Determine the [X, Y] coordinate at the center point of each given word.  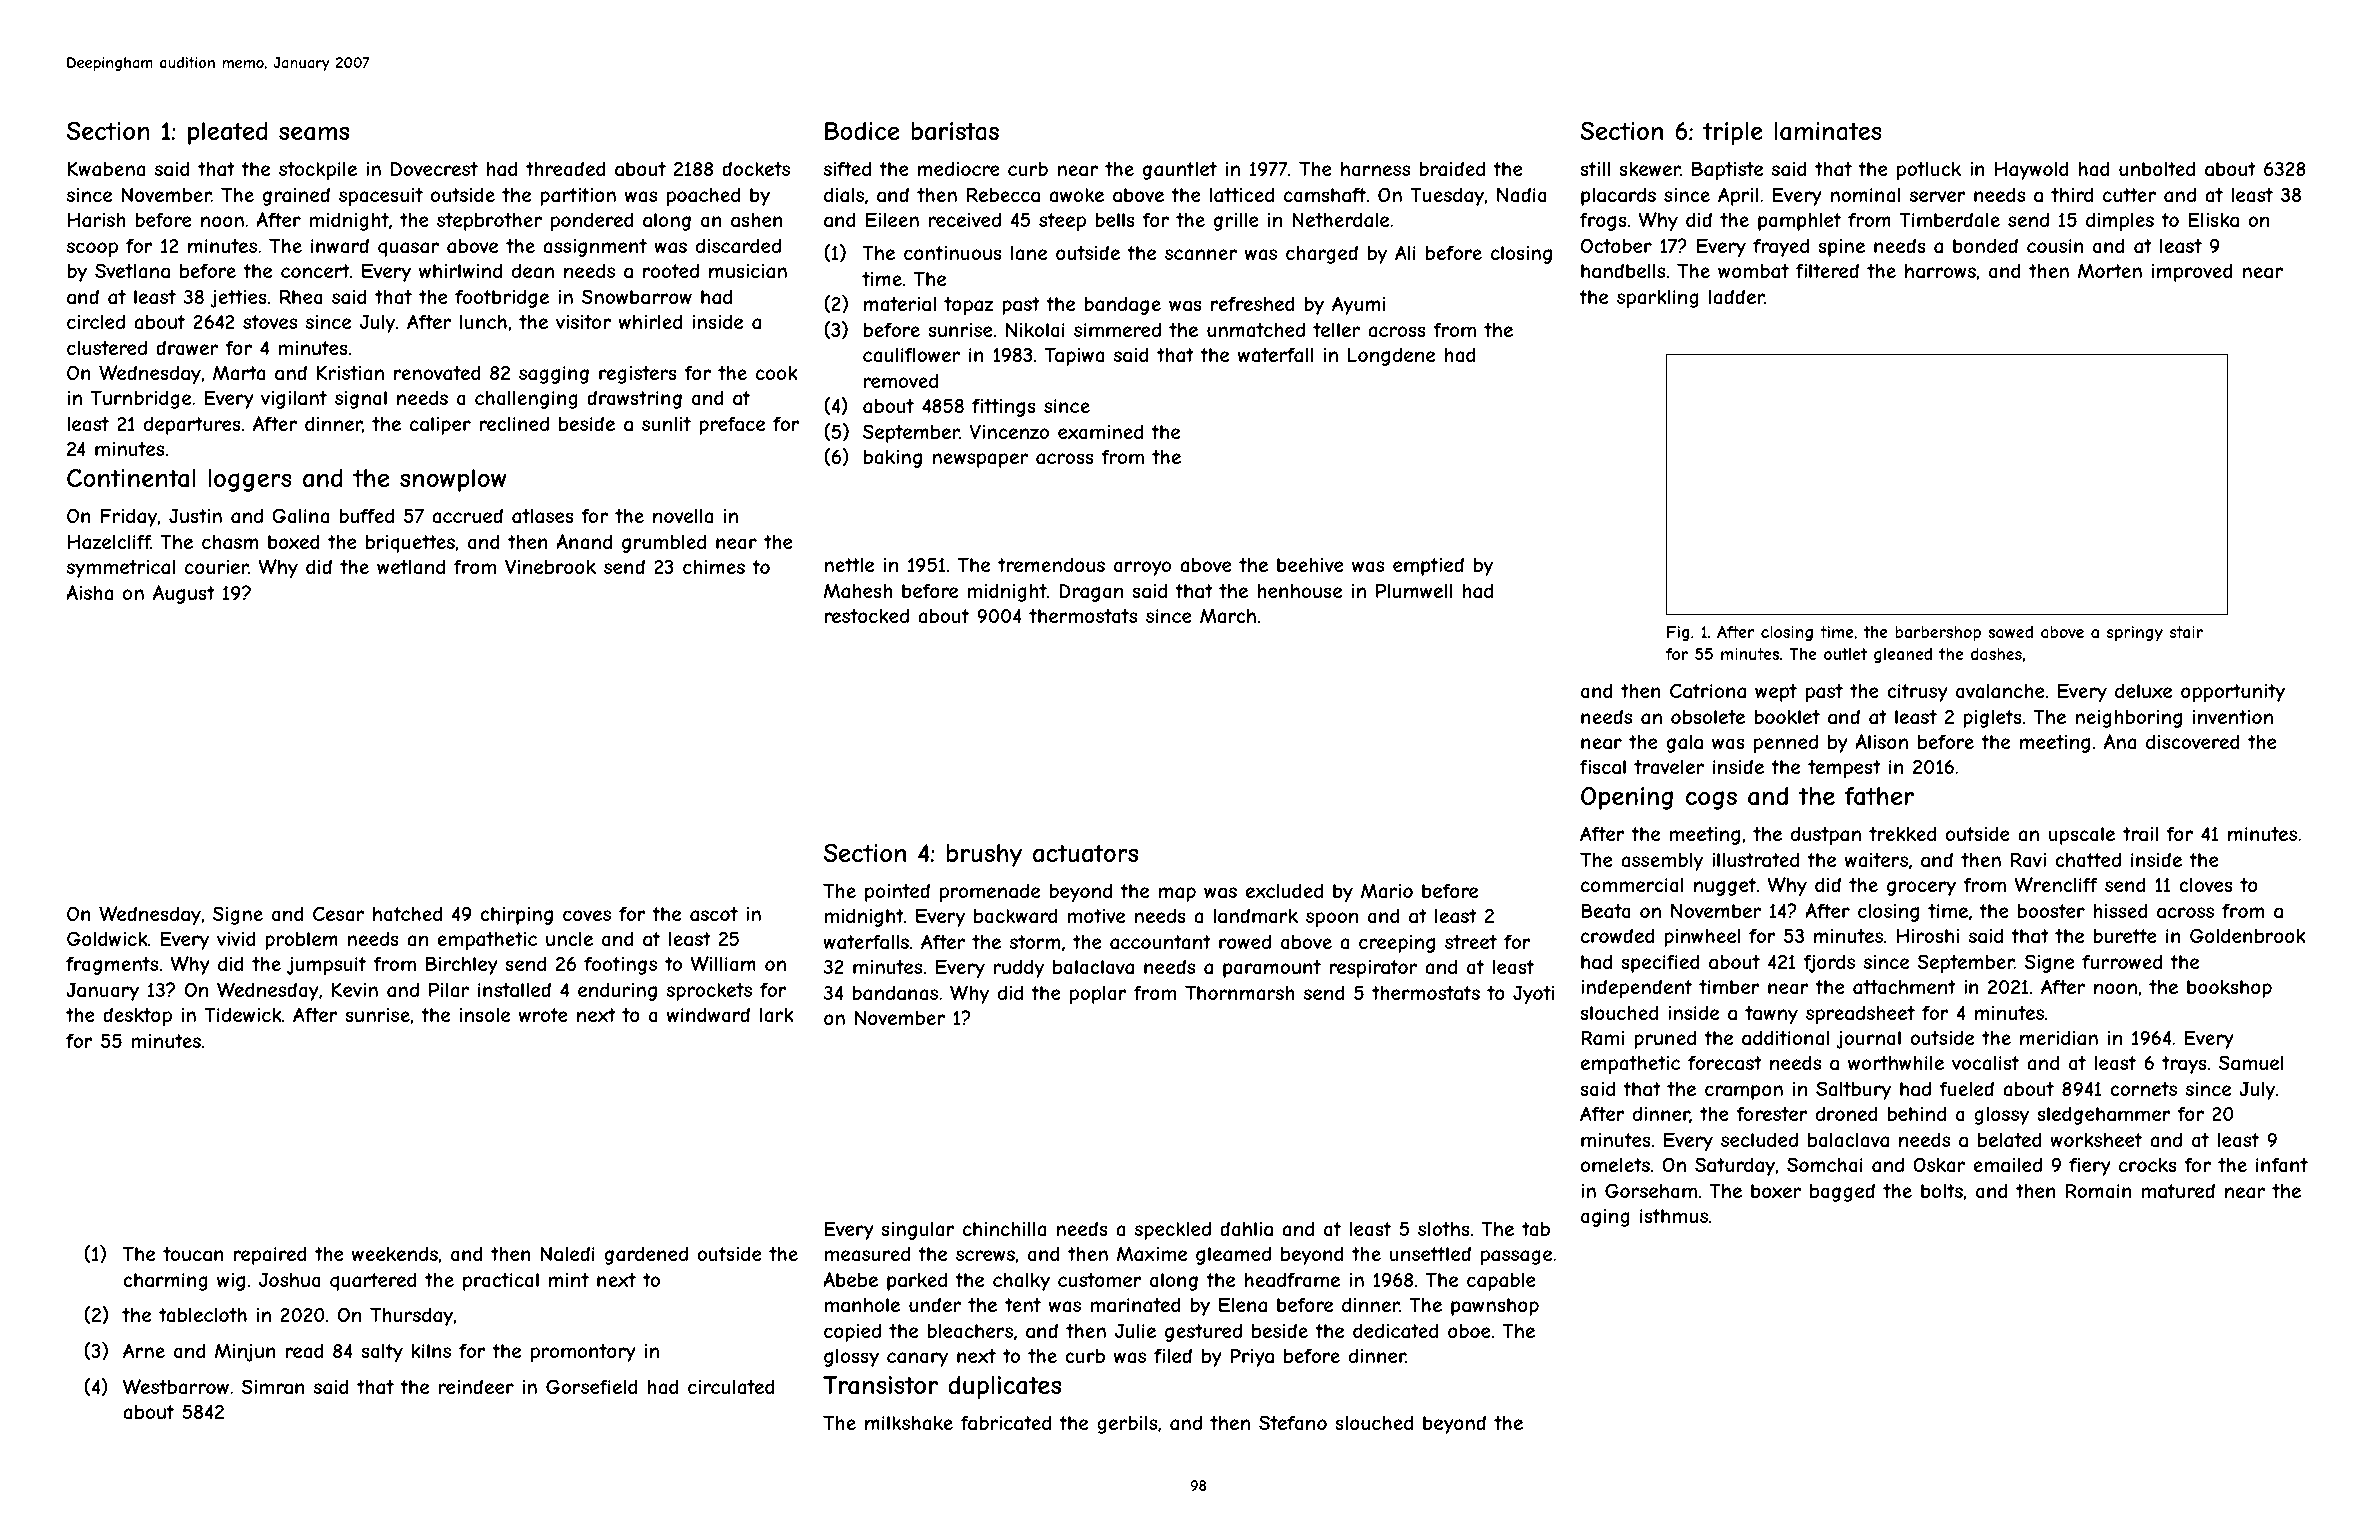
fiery [2090, 1167]
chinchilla [1004, 1229]
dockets [756, 168]
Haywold [2032, 170]
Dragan [1091, 592]
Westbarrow [176, 1386]
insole [485, 1015]
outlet [1845, 654]
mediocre [959, 168]
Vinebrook [550, 566]
